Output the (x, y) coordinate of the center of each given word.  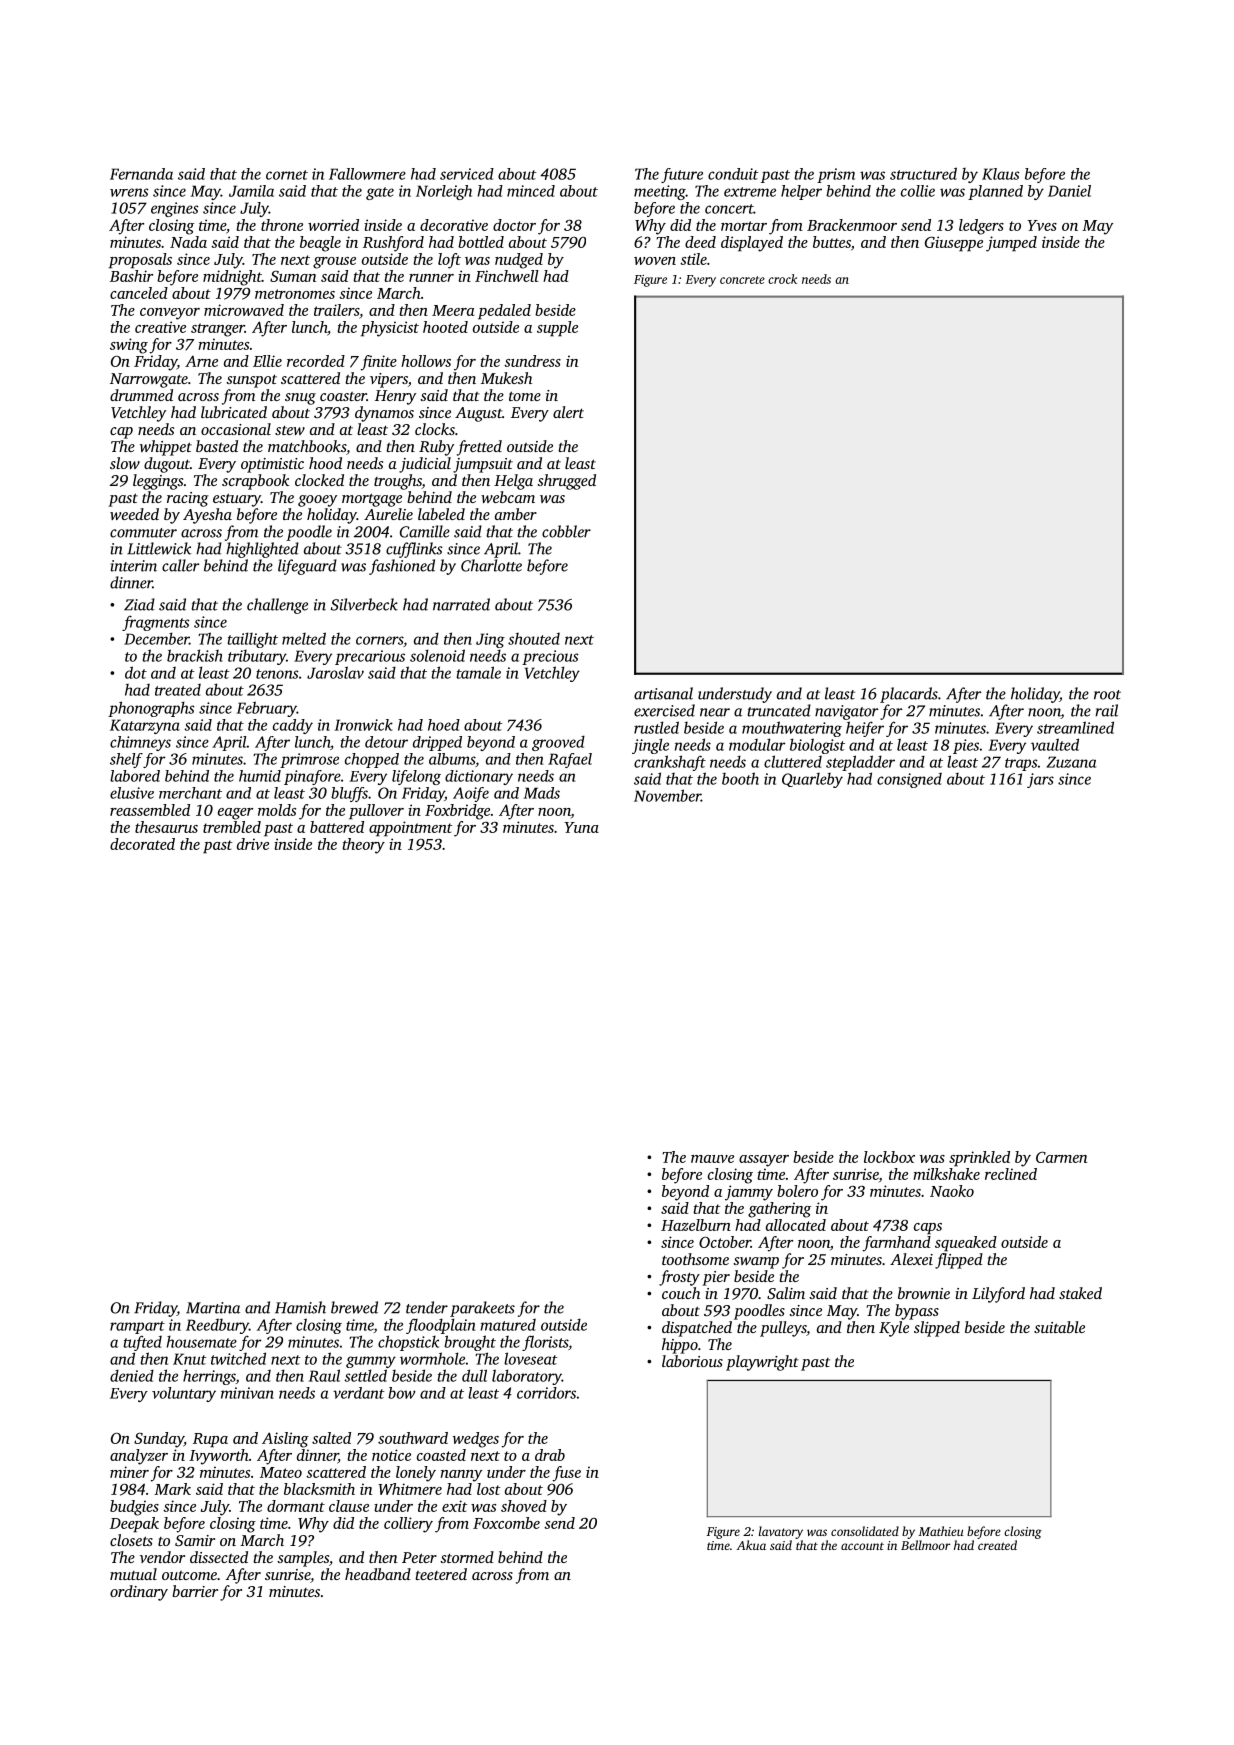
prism (836, 175)
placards (909, 695)
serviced (467, 174)
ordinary (139, 1593)
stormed (467, 1557)
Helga (513, 482)
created (997, 1545)
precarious (370, 657)
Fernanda (141, 174)
